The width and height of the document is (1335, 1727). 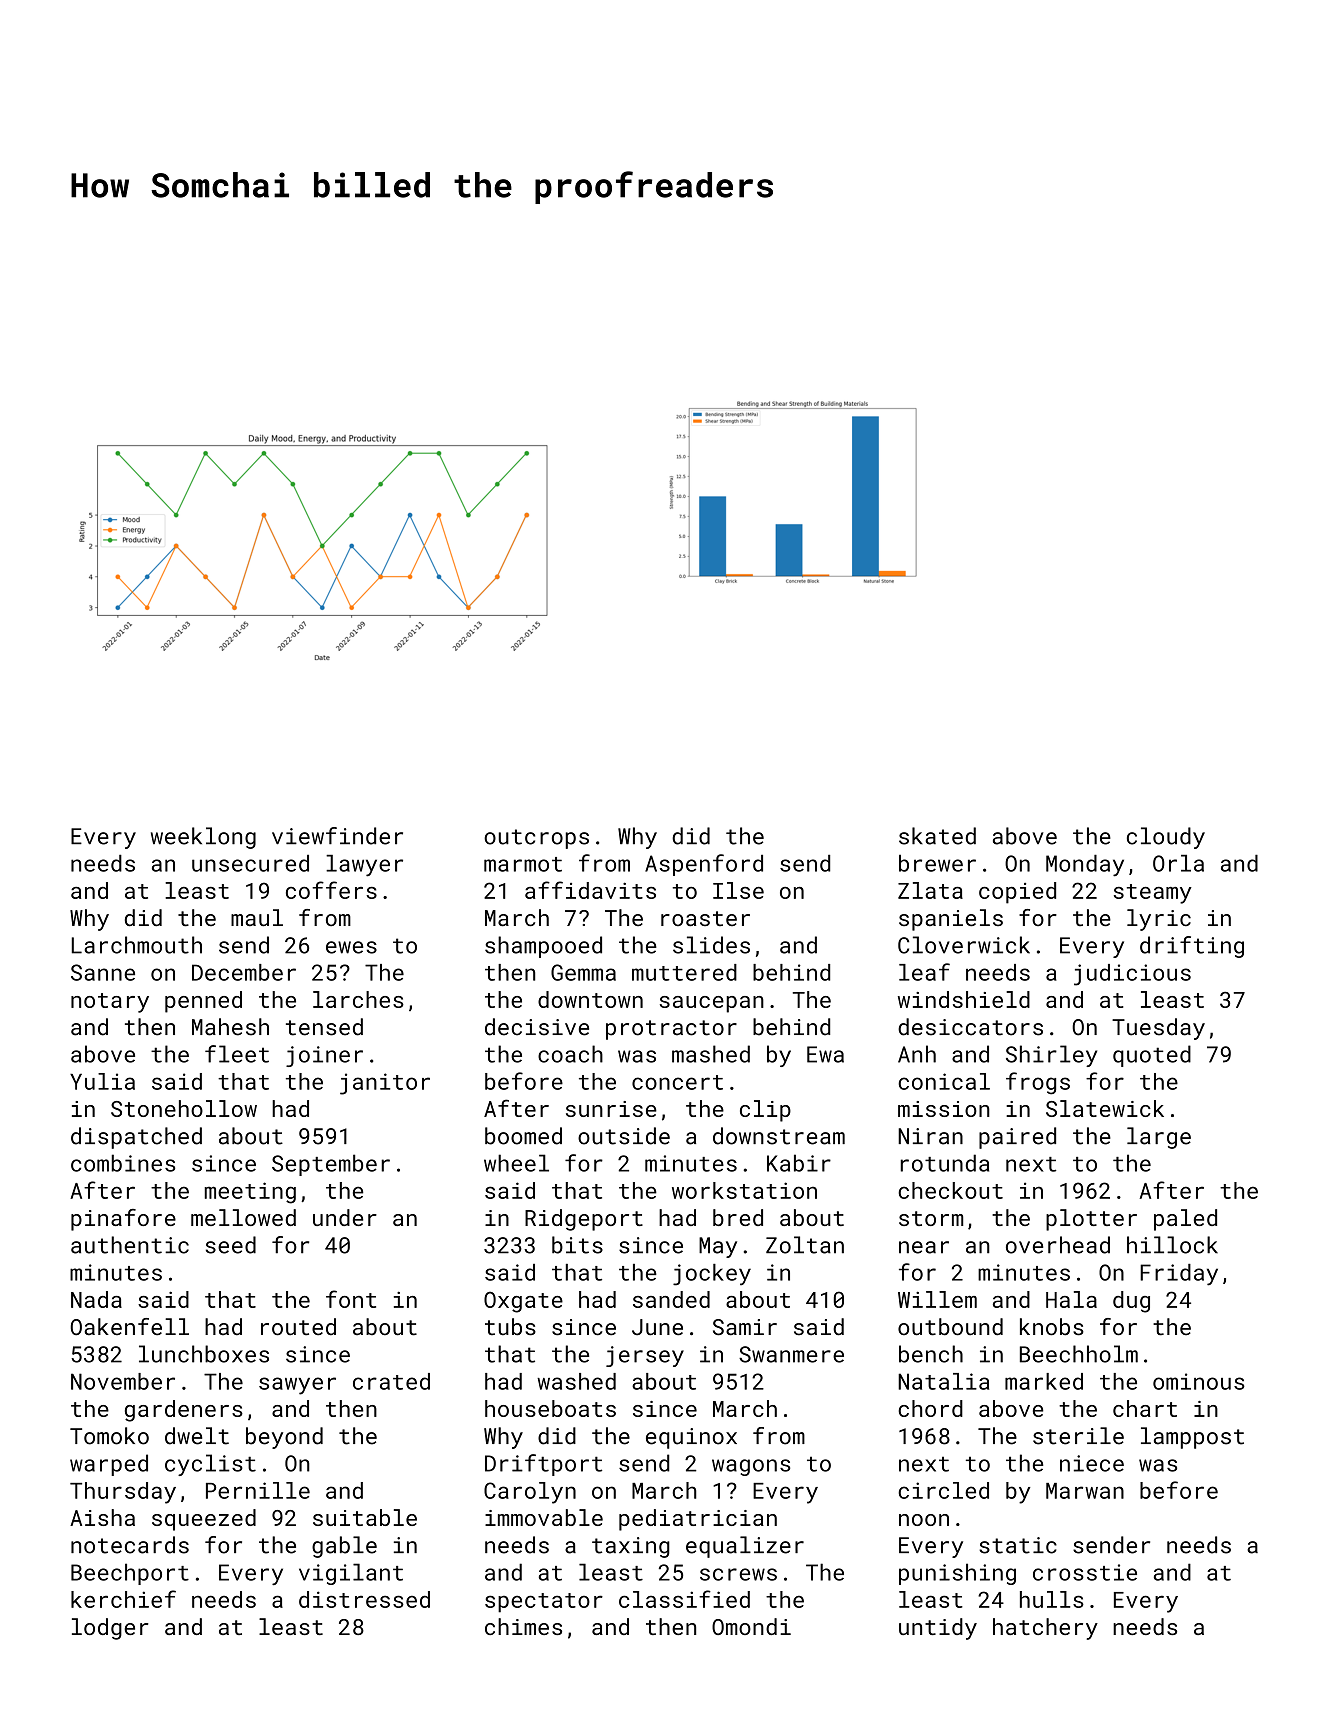 What do you see at coordinates (950, 1190) in the document?
I see `checkout` at bounding box center [950, 1190].
